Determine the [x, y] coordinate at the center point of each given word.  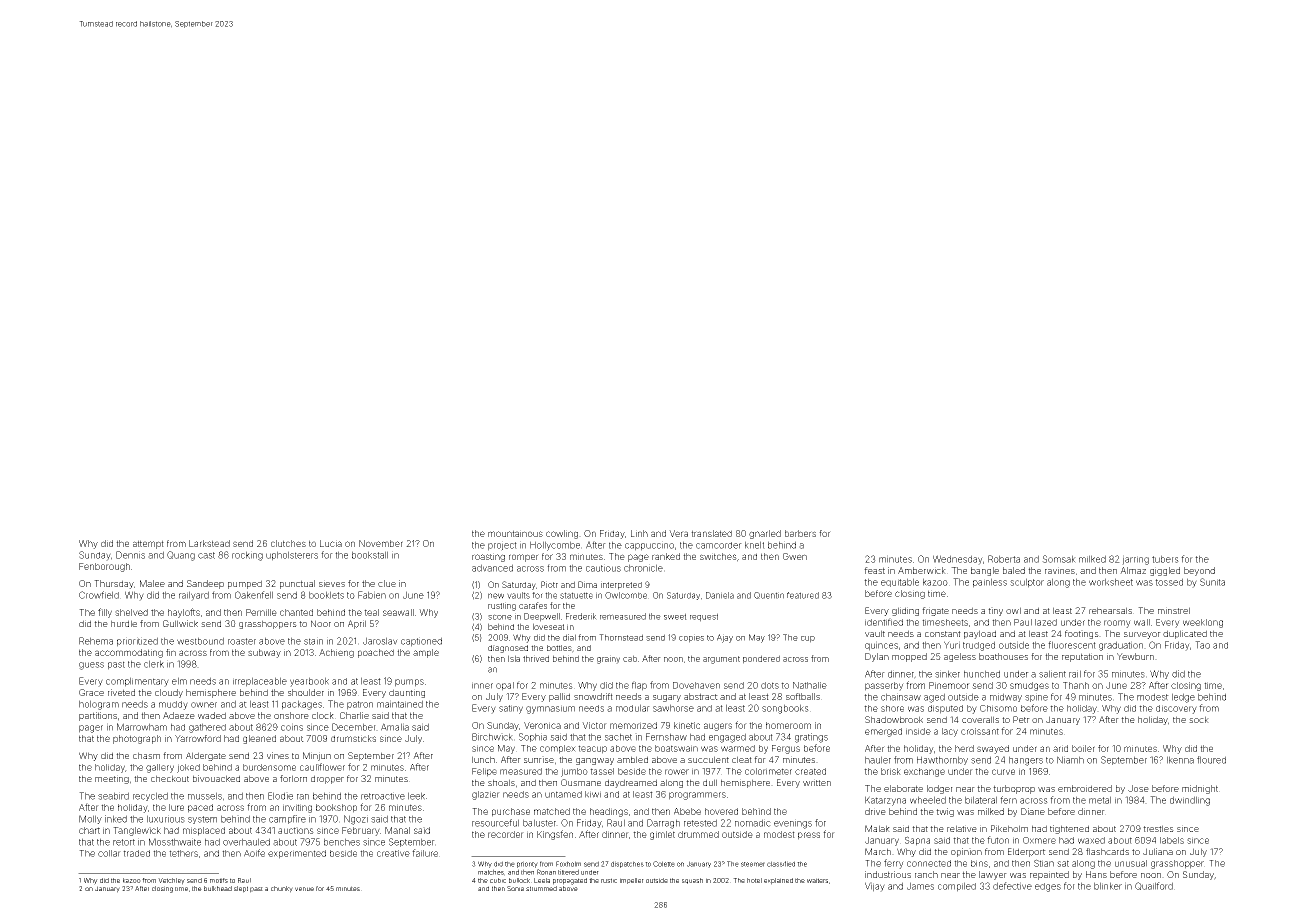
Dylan [877, 657]
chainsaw [901, 697]
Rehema [96, 641]
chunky [282, 889]
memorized [633, 725]
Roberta [1004, 559]
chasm [146, 755]
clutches [288, 543]
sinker [947, 674]
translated [711, 533]
